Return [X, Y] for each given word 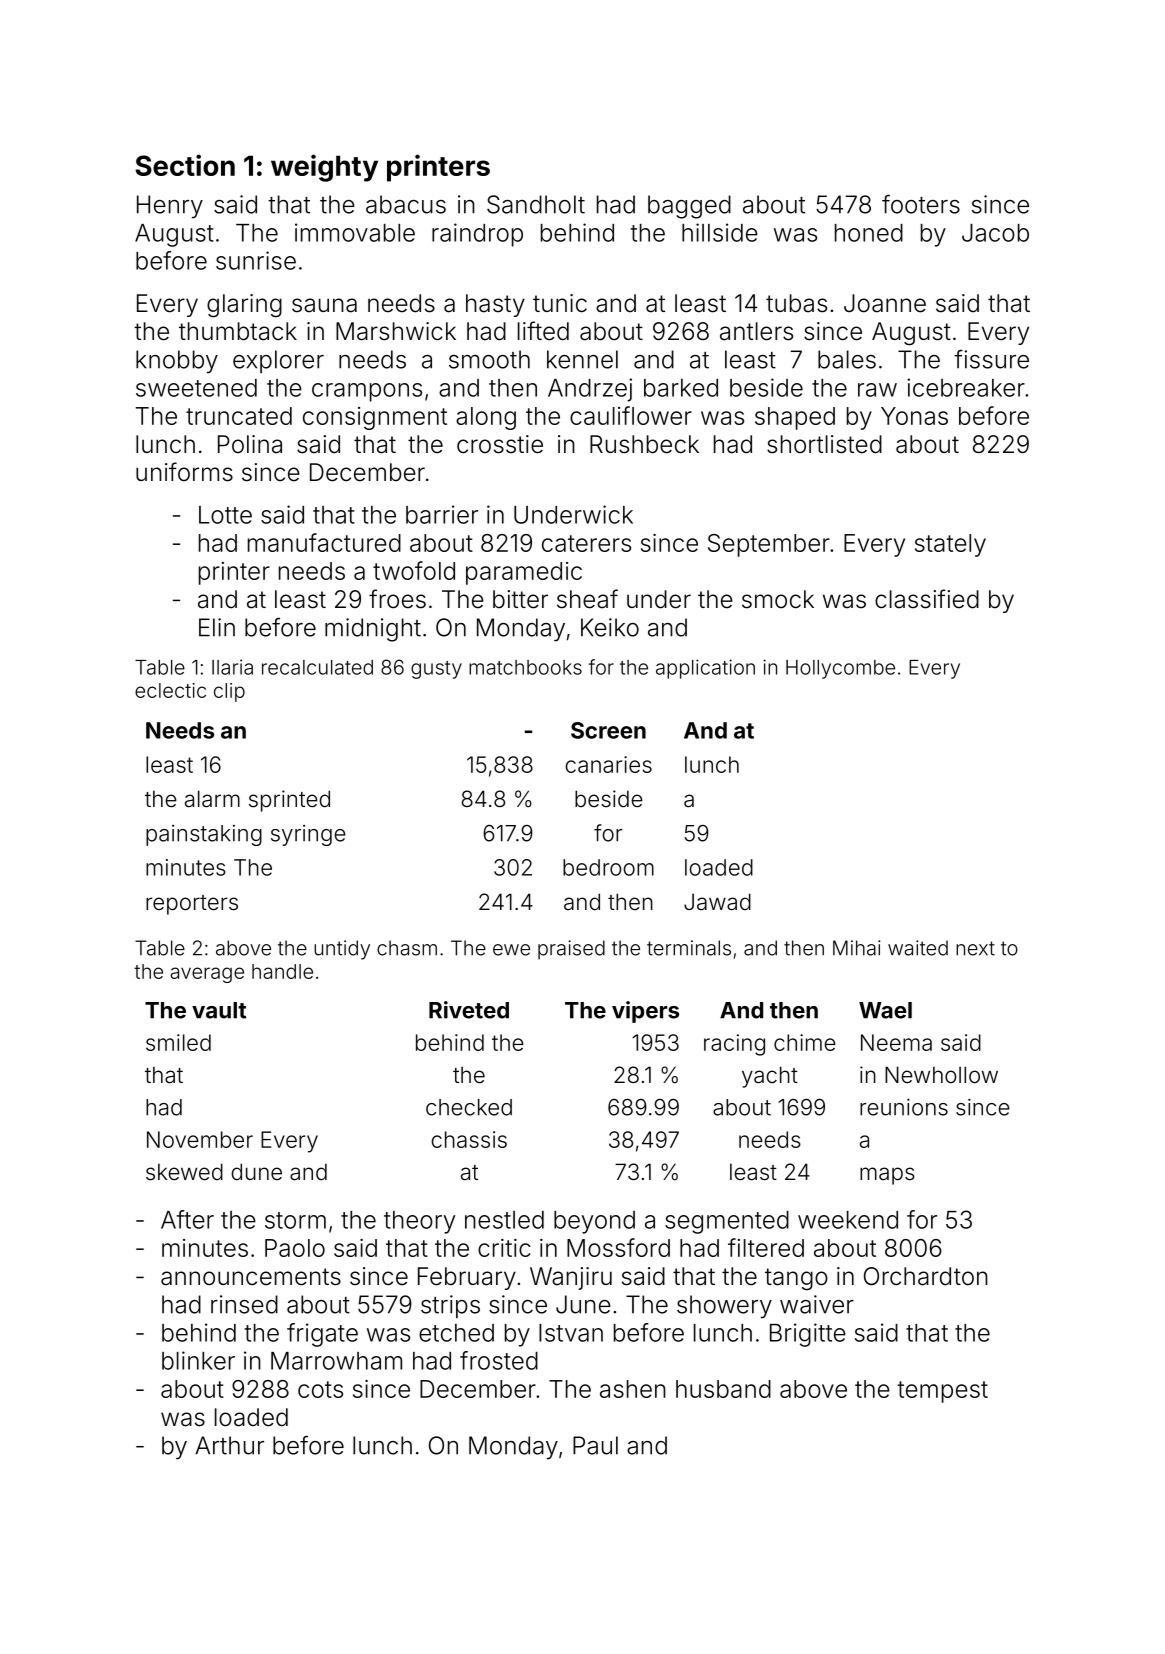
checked [469, 1107]
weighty [324, 168]
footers [921, 204]
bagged [689, 207]
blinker [198, 1360]
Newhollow [941, 1075]
